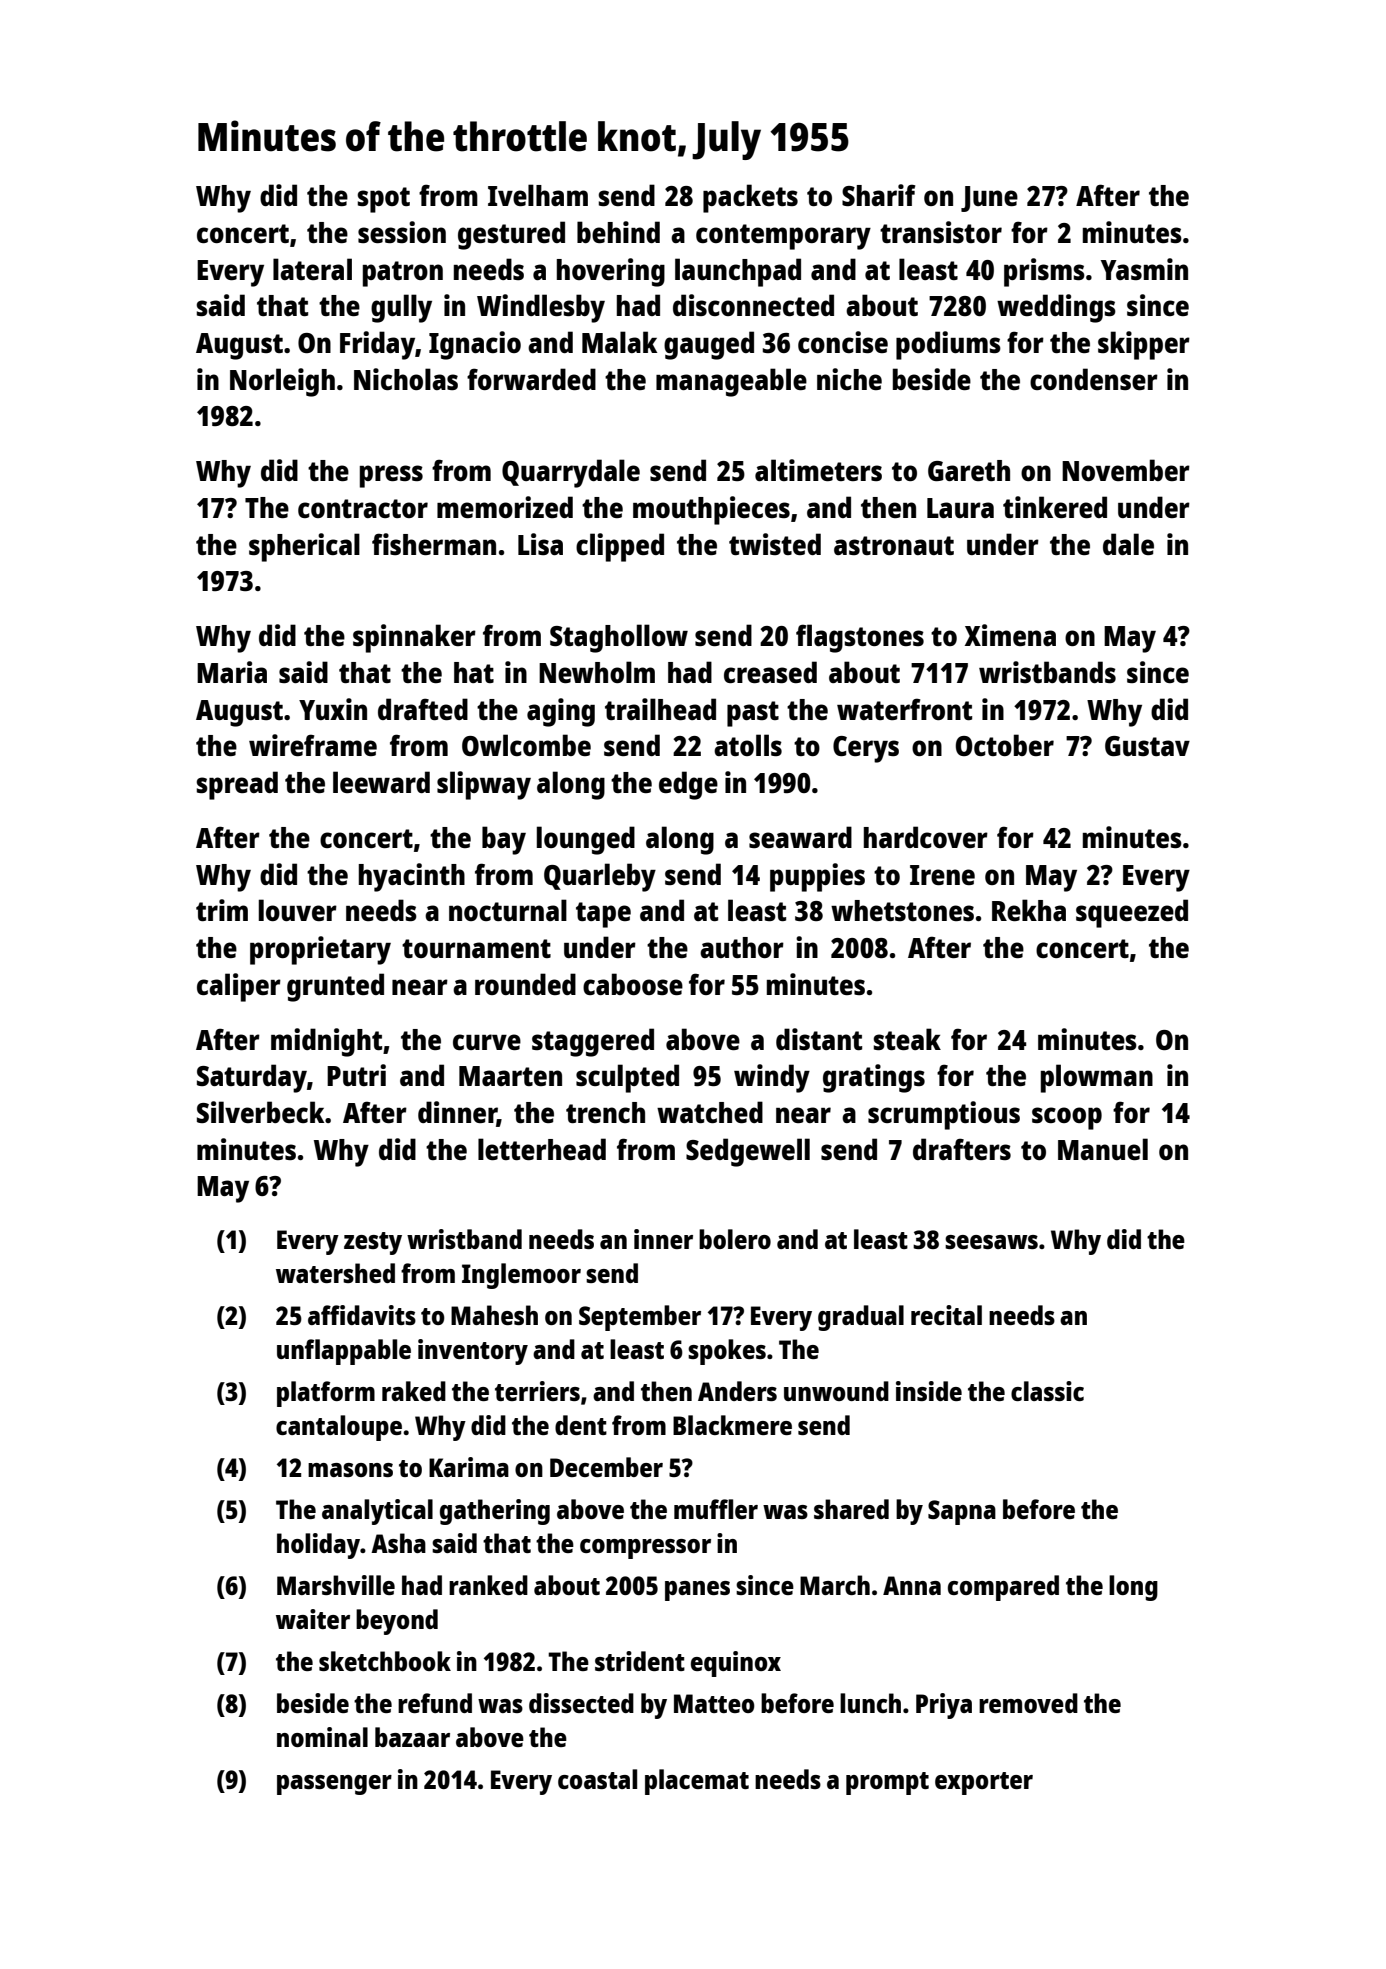  Describe the element at coordinates (991, 1242) in the document. I see `seesaws` at that location.
